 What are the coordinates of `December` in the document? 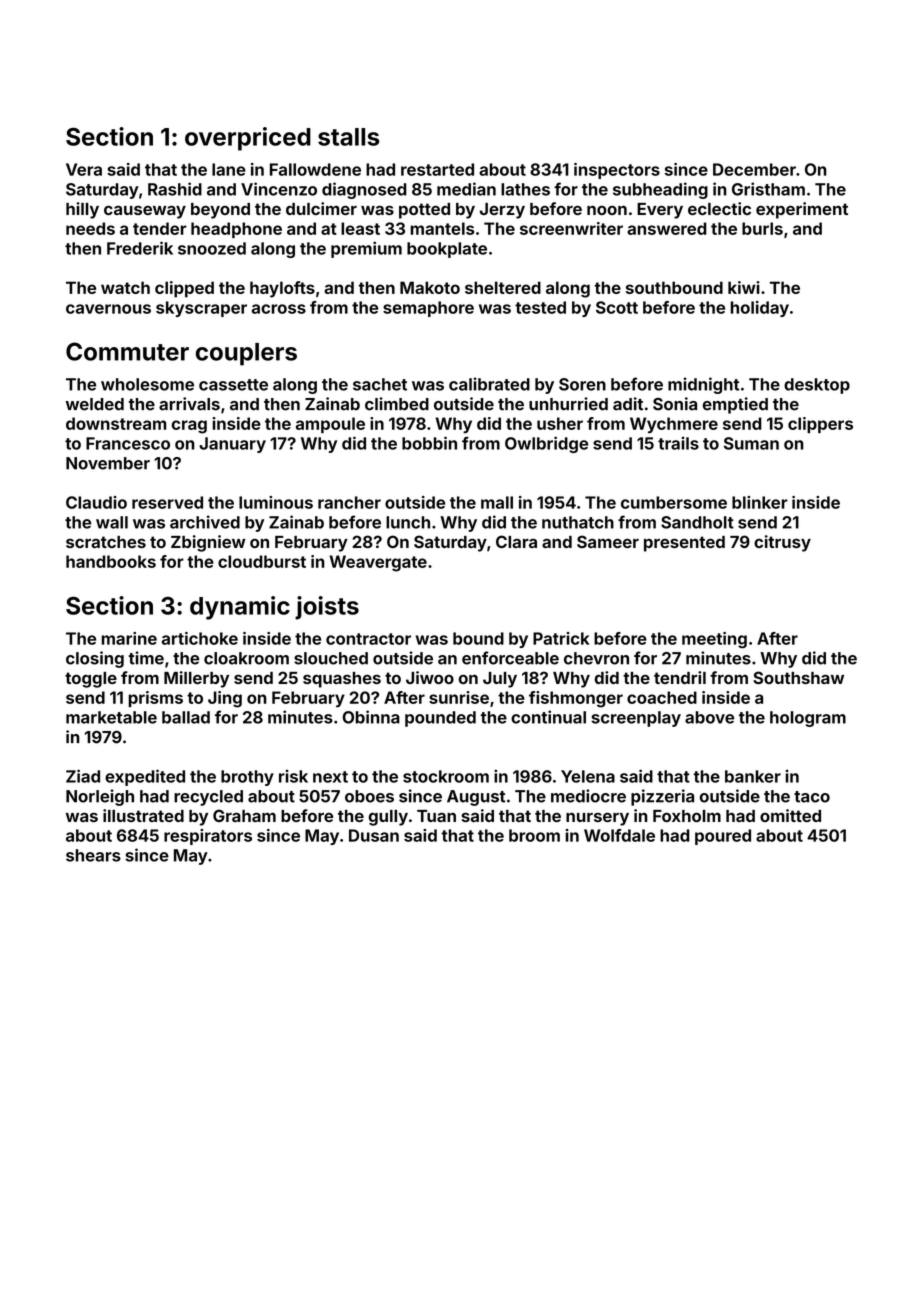 It's located at (754, 169).
